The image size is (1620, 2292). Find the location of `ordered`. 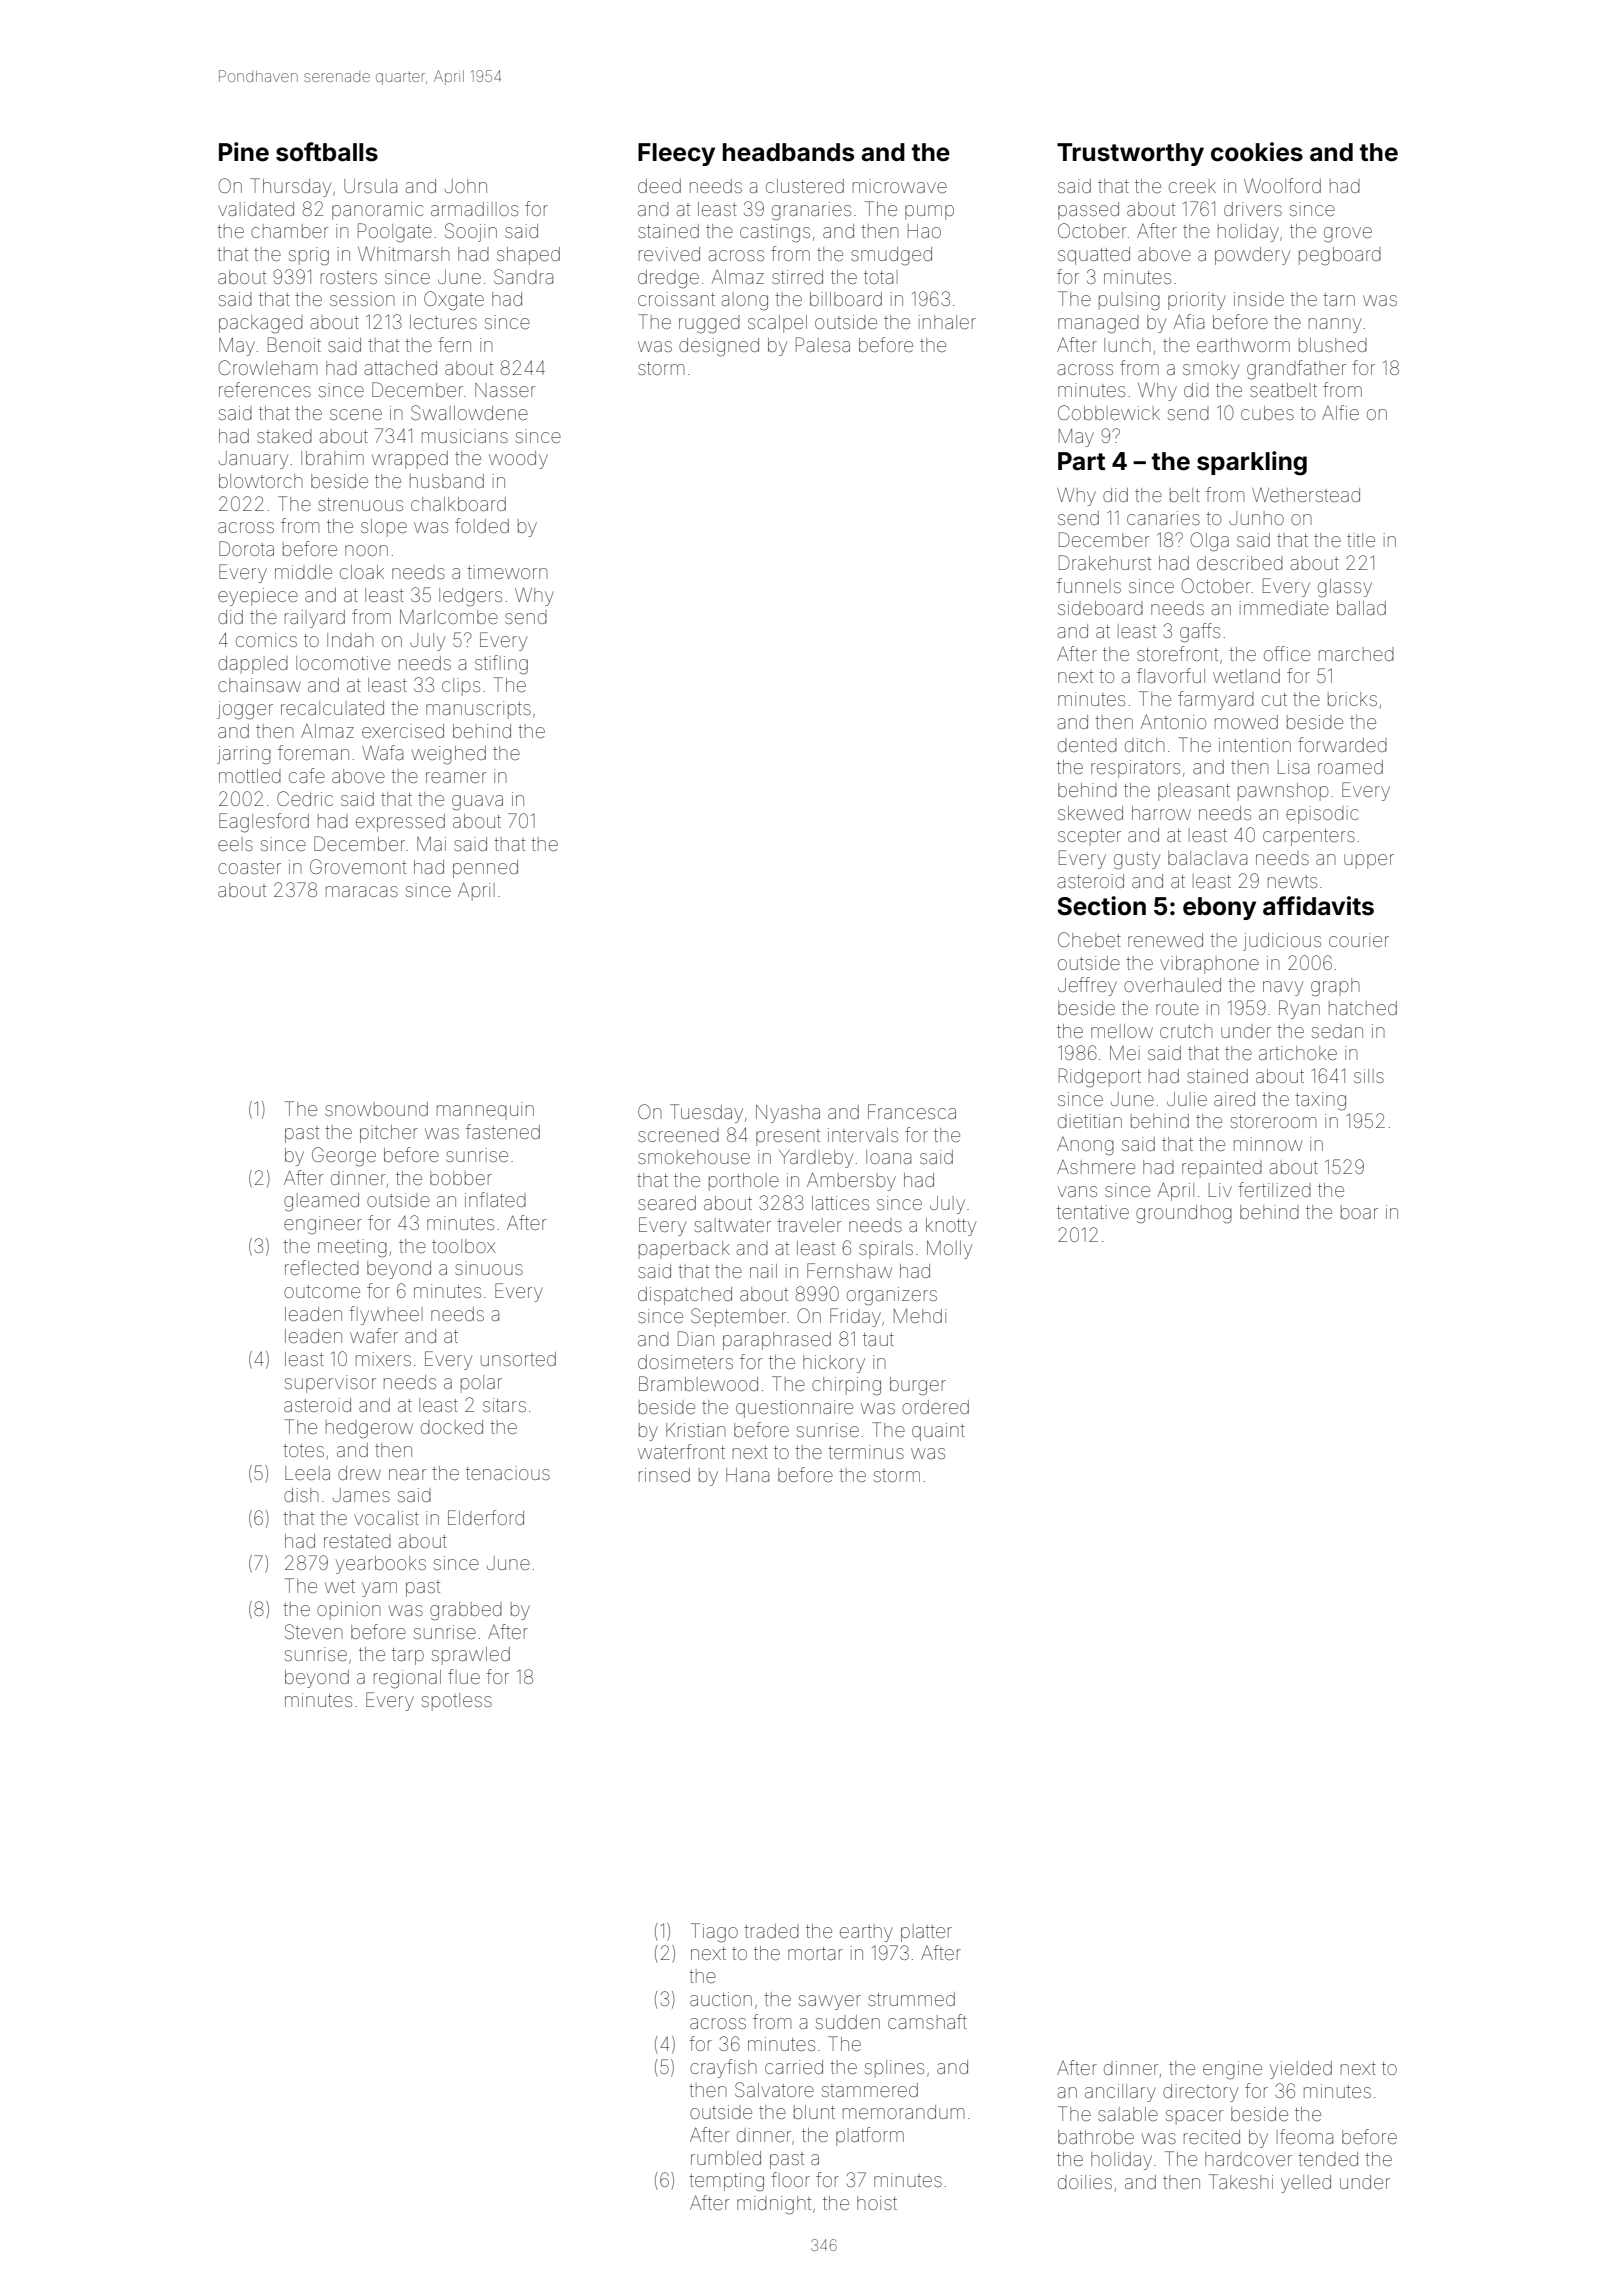

ordered is located at coordinates (935, 1407).
